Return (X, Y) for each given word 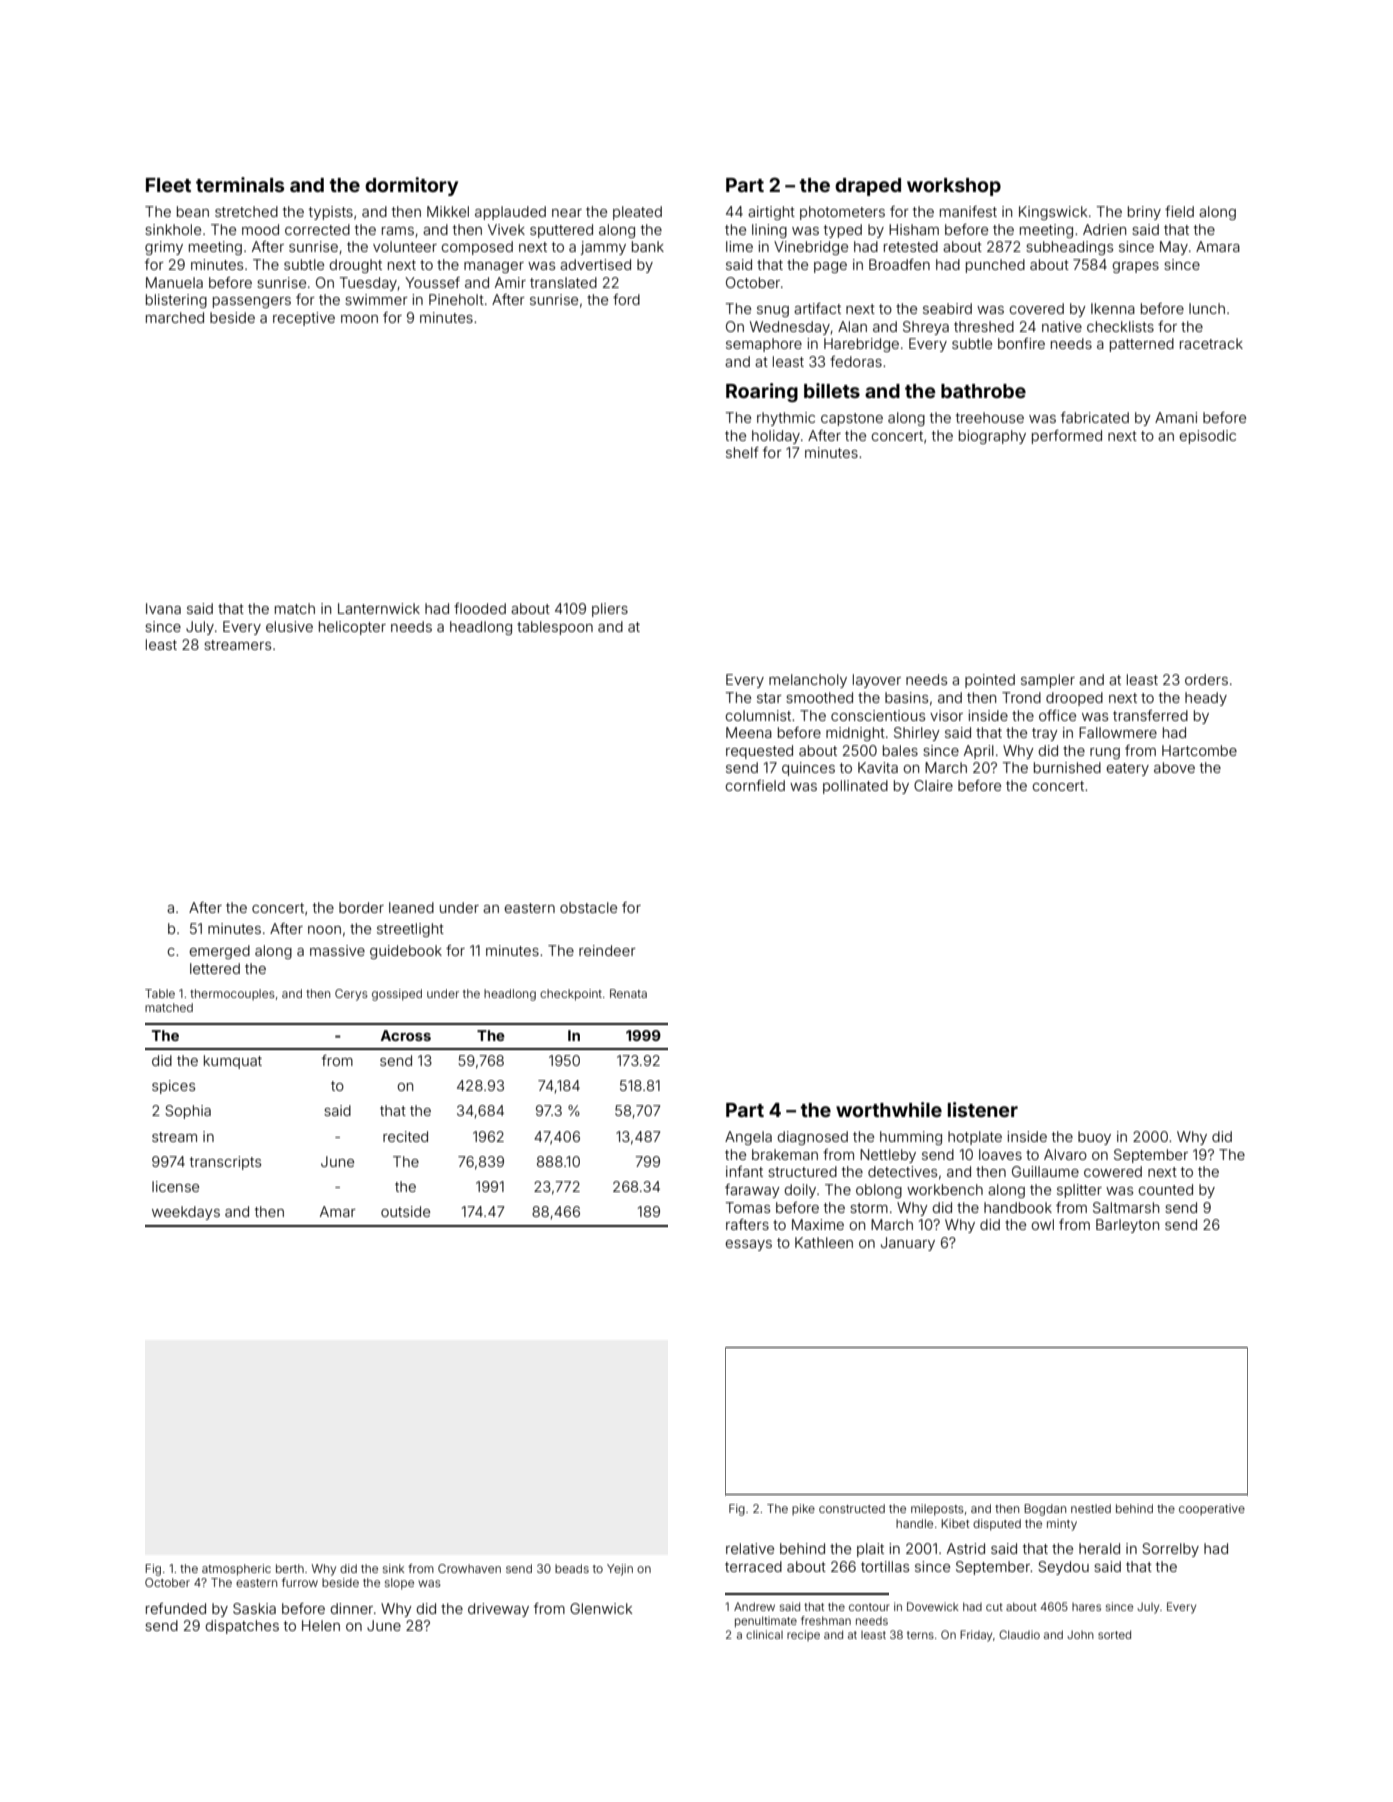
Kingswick (1053, 213)
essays (748, 1245)
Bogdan (1045, 1510)
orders (1206, 679)
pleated (637, 213)
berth (290, 1568)
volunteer (405, 246)
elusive (289, 626)
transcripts (225, 1163)
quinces (808, 769)
